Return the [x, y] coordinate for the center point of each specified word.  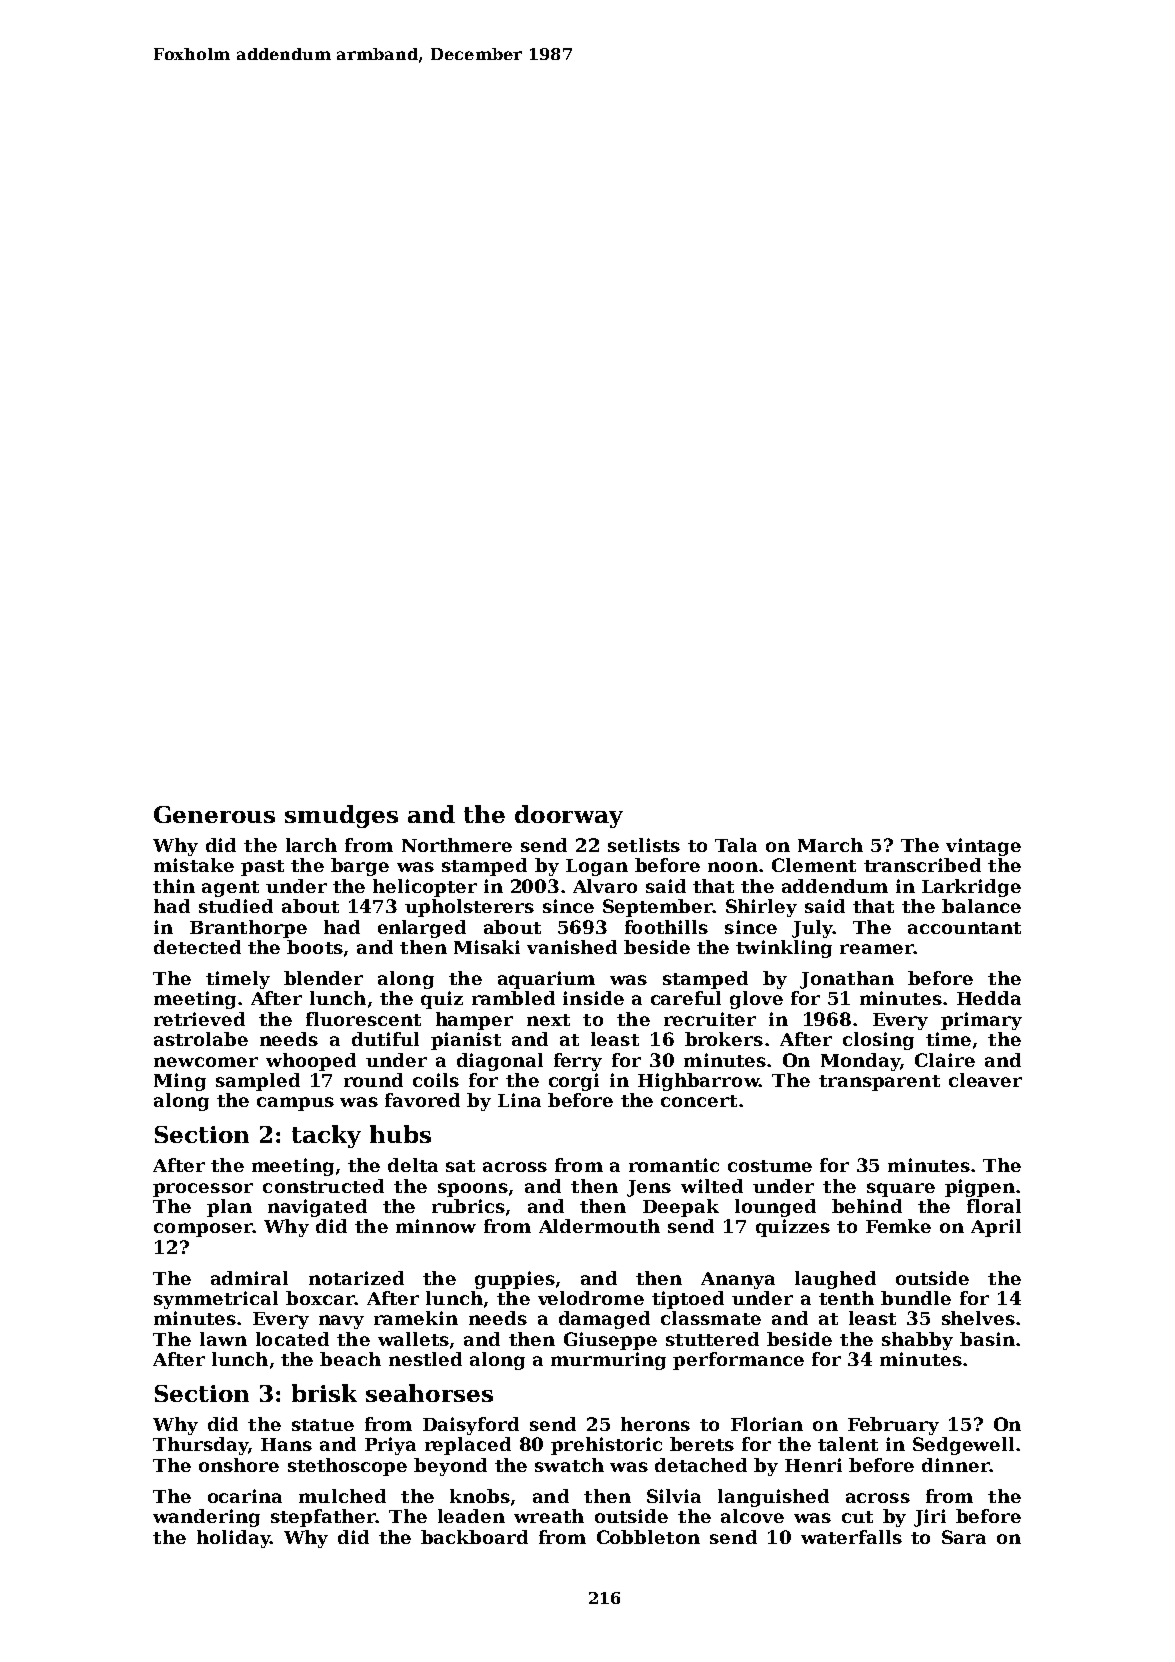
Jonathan [847, 980]
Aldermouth [599, 1226]
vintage [983, 847]
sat [460, 1166]
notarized [356, 1278]
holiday [233, 1539]
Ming [180, 1082]
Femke [898, 1226]
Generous [214, 814]
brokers [724, 1039]
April [996, 1228]
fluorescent [363, 1019]
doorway [569, 816]
